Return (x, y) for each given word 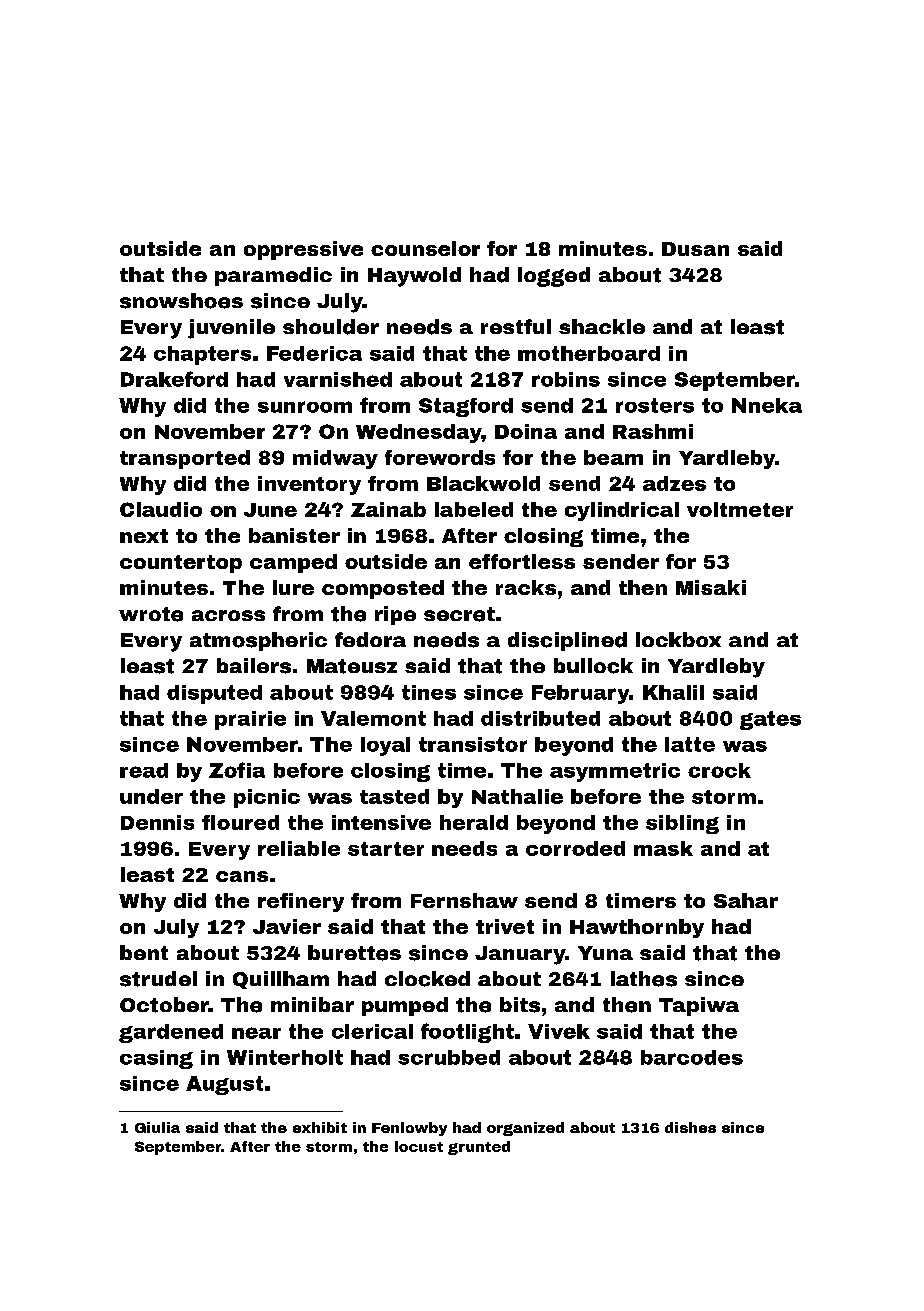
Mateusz (352, 666)
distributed (540, 718)
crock (719, 770)
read (144, 770)
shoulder (331, 327)
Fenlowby (409, 1129)
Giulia (157, 1127)
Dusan (695, 249)
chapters (202, 355)
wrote (151, 614)
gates (770, 720)
